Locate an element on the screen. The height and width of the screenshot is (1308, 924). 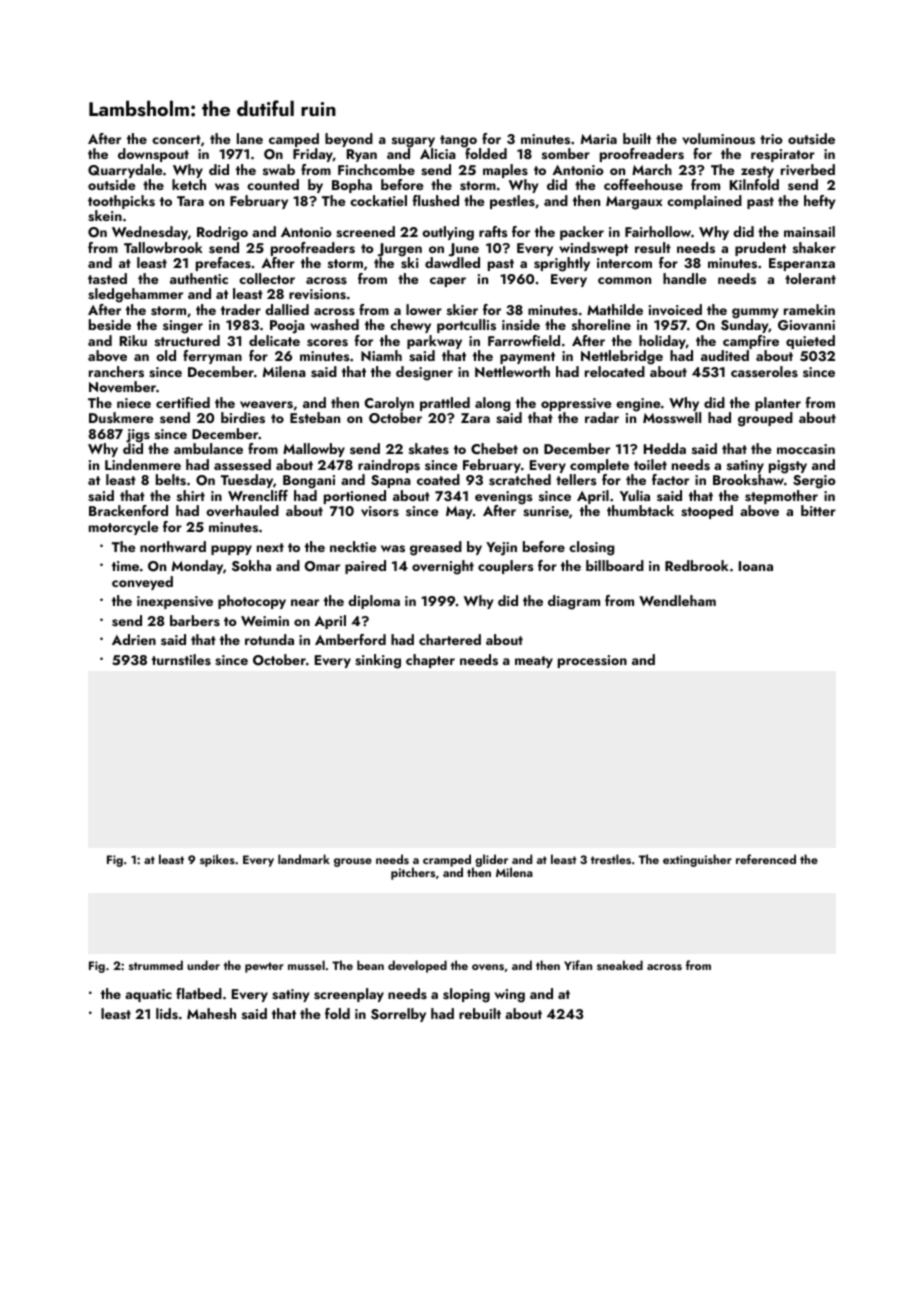
Sorrelby is located at coordinates (398, 1015).
